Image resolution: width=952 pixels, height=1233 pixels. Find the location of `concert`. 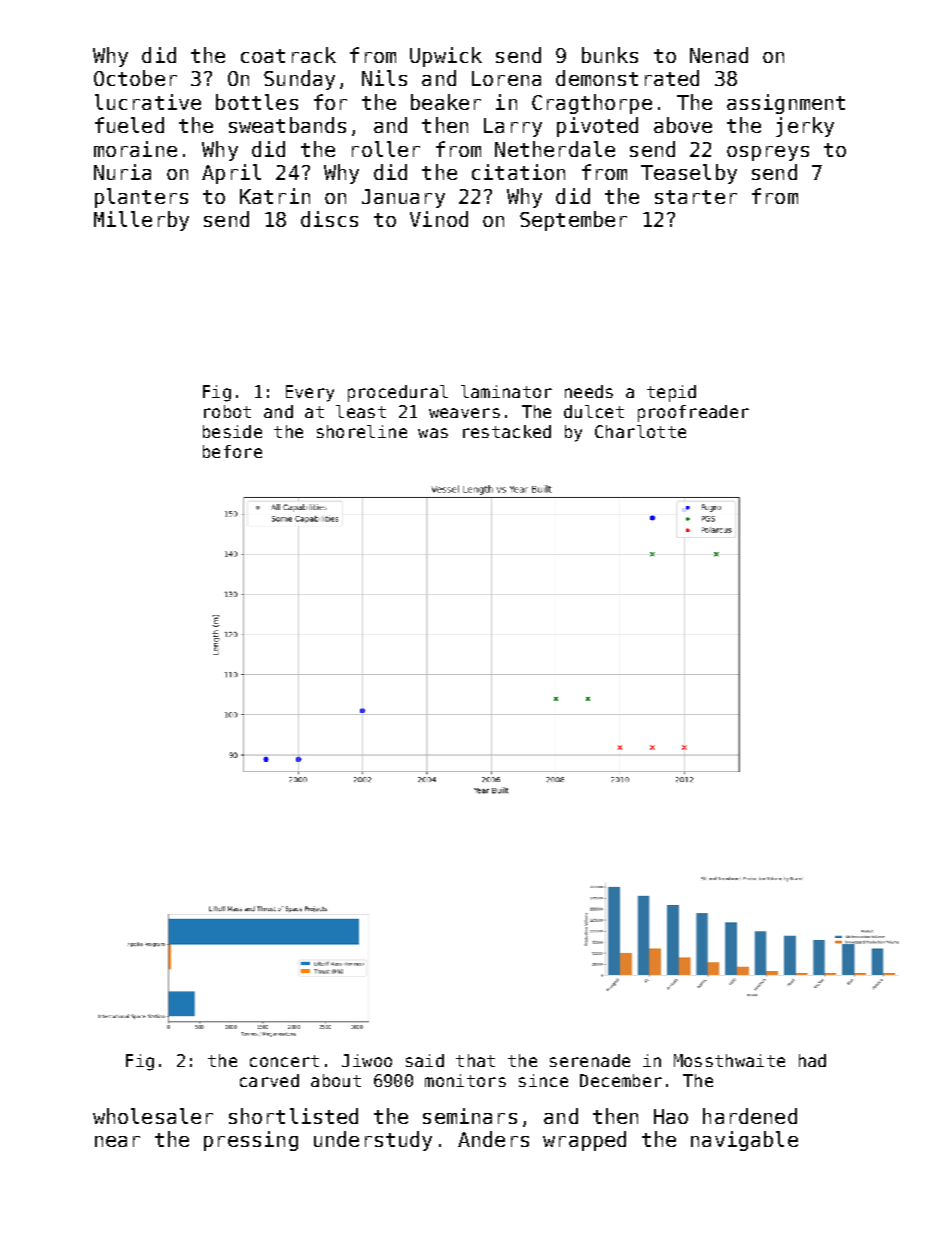

concert is located at coordinates (284, 1061).
